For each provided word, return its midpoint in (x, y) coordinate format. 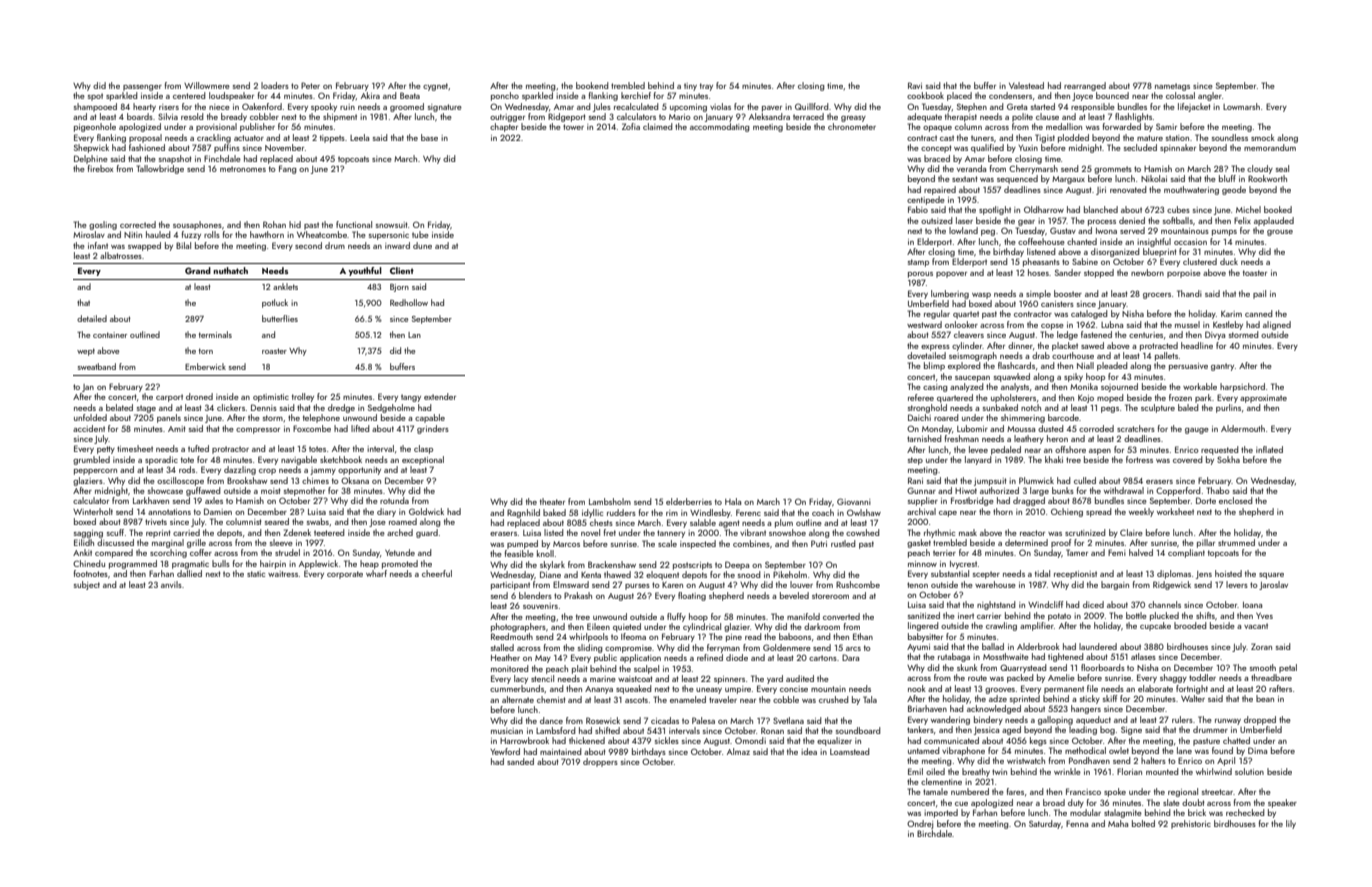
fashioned (147, 147)
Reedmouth (512, 636)
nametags (1172, 87)
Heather (505, 657)
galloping (1055, 720)
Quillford (812, 106)
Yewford (505, 751)
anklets (285, 286)
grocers (1157, 296)
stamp (918, 263)
